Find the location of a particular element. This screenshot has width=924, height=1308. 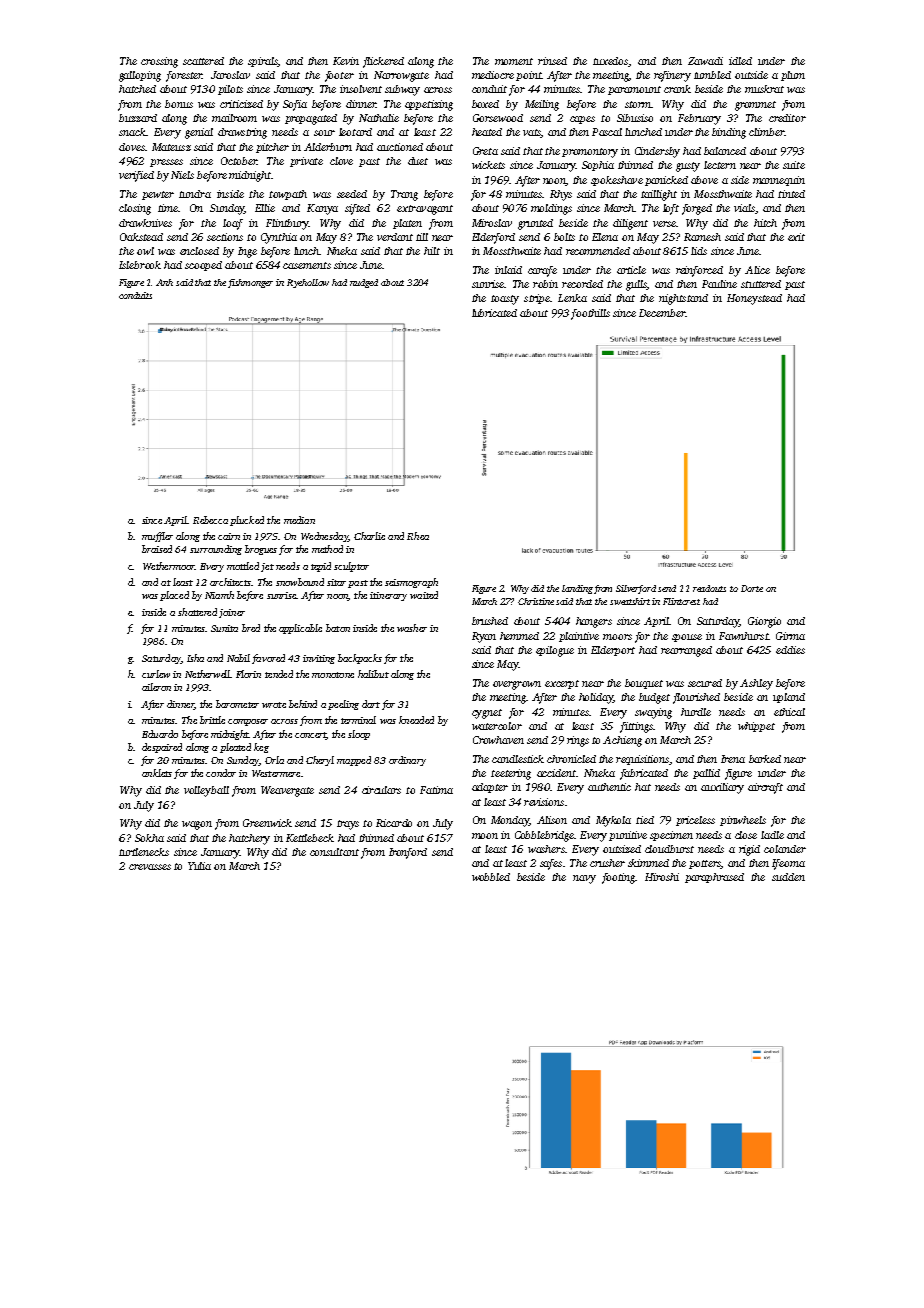

foothills is located at coordinates (590, 314).
